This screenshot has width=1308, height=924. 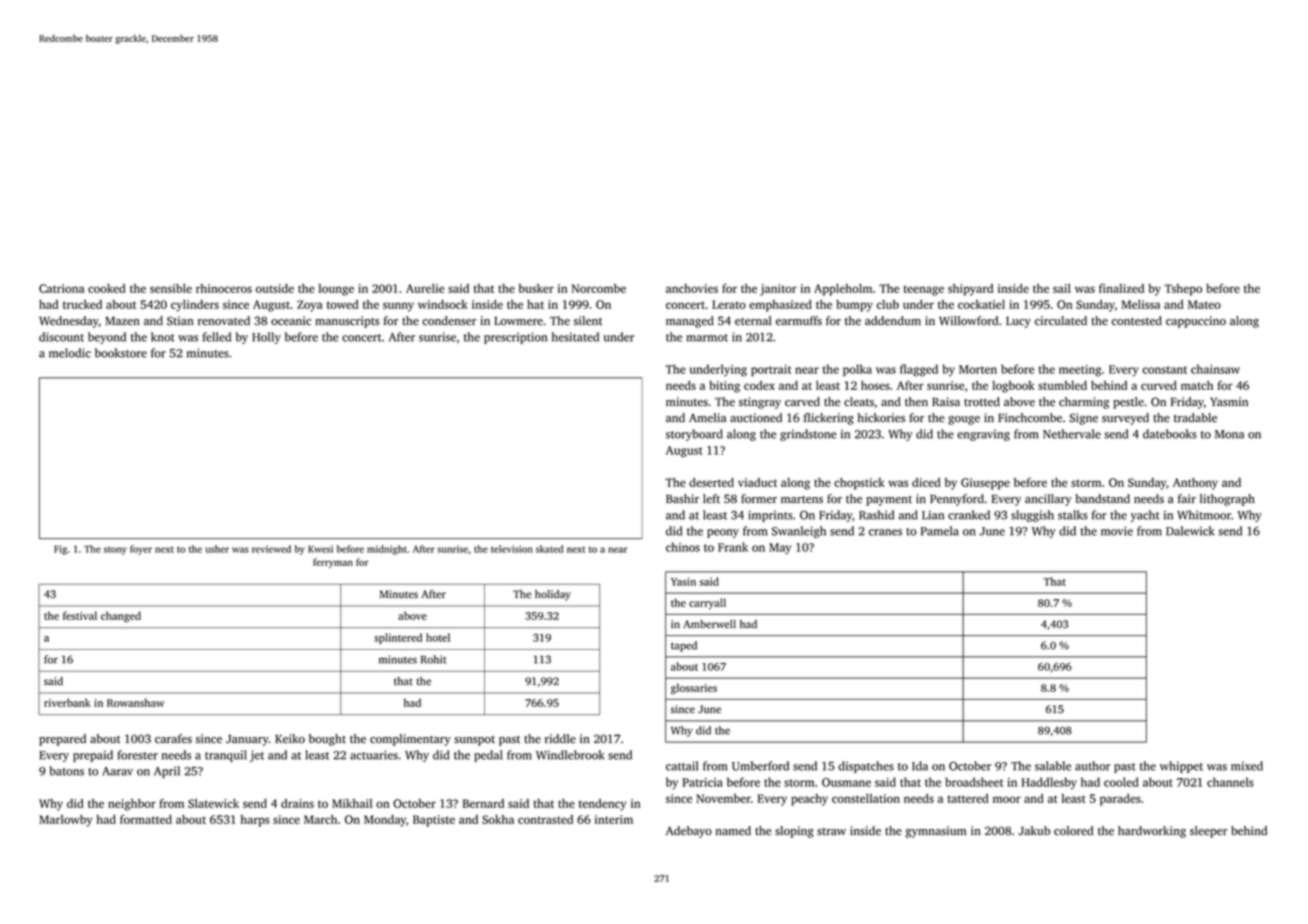 What do you see at coordinates (933, 515) in the screenshot?
I see `Lian` at bounding box center [933, 515].
